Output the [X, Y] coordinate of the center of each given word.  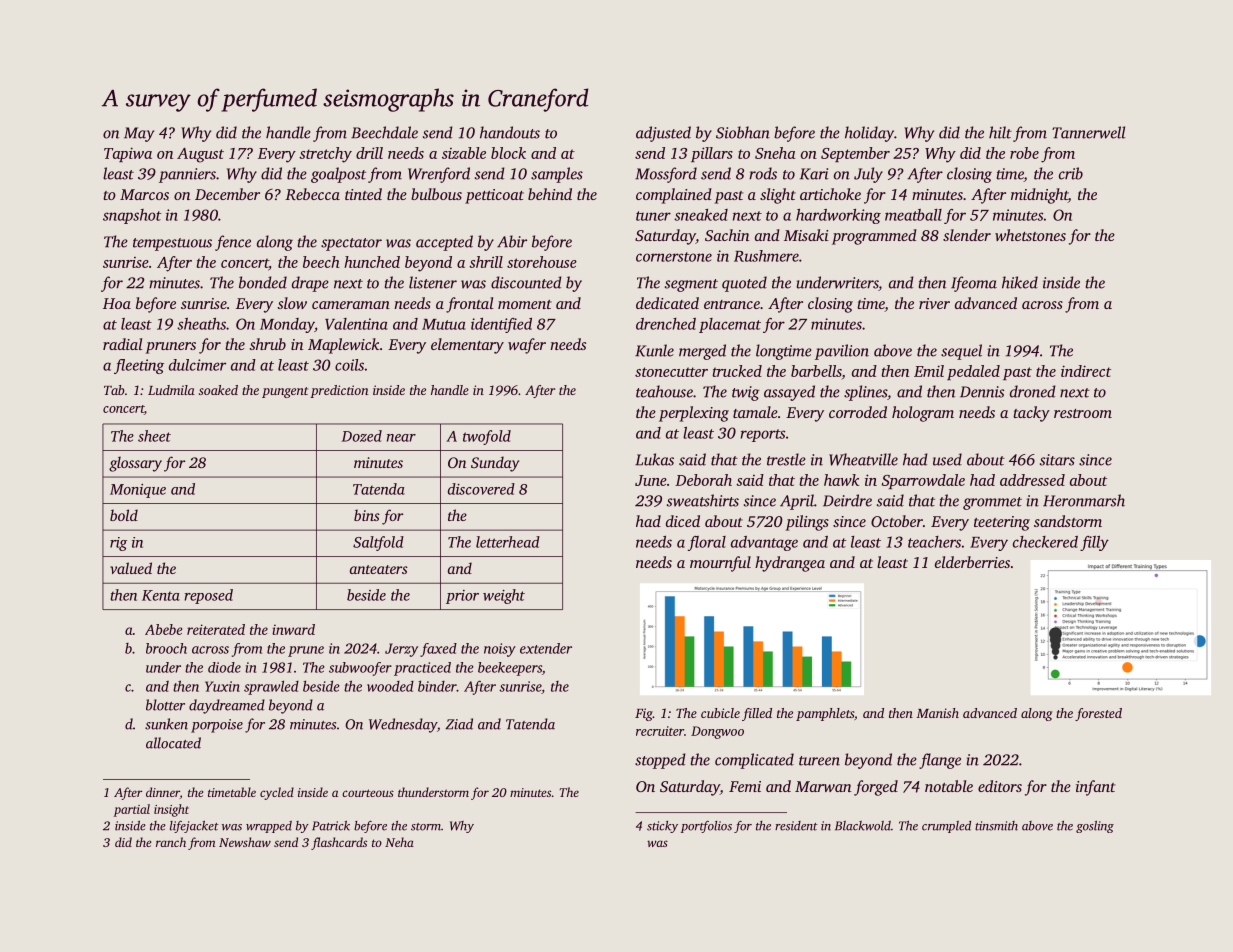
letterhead [508, 542]
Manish [937, 713]
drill [369, 153]
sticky [662, 827]
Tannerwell [1089, 132]
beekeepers [510, 669]
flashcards [339, 843]
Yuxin [222, 686]
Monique [138, 491]
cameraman [351, 305]
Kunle [654, 350]
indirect [1086, 371]
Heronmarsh [1084, 500]
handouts [510, 132]
